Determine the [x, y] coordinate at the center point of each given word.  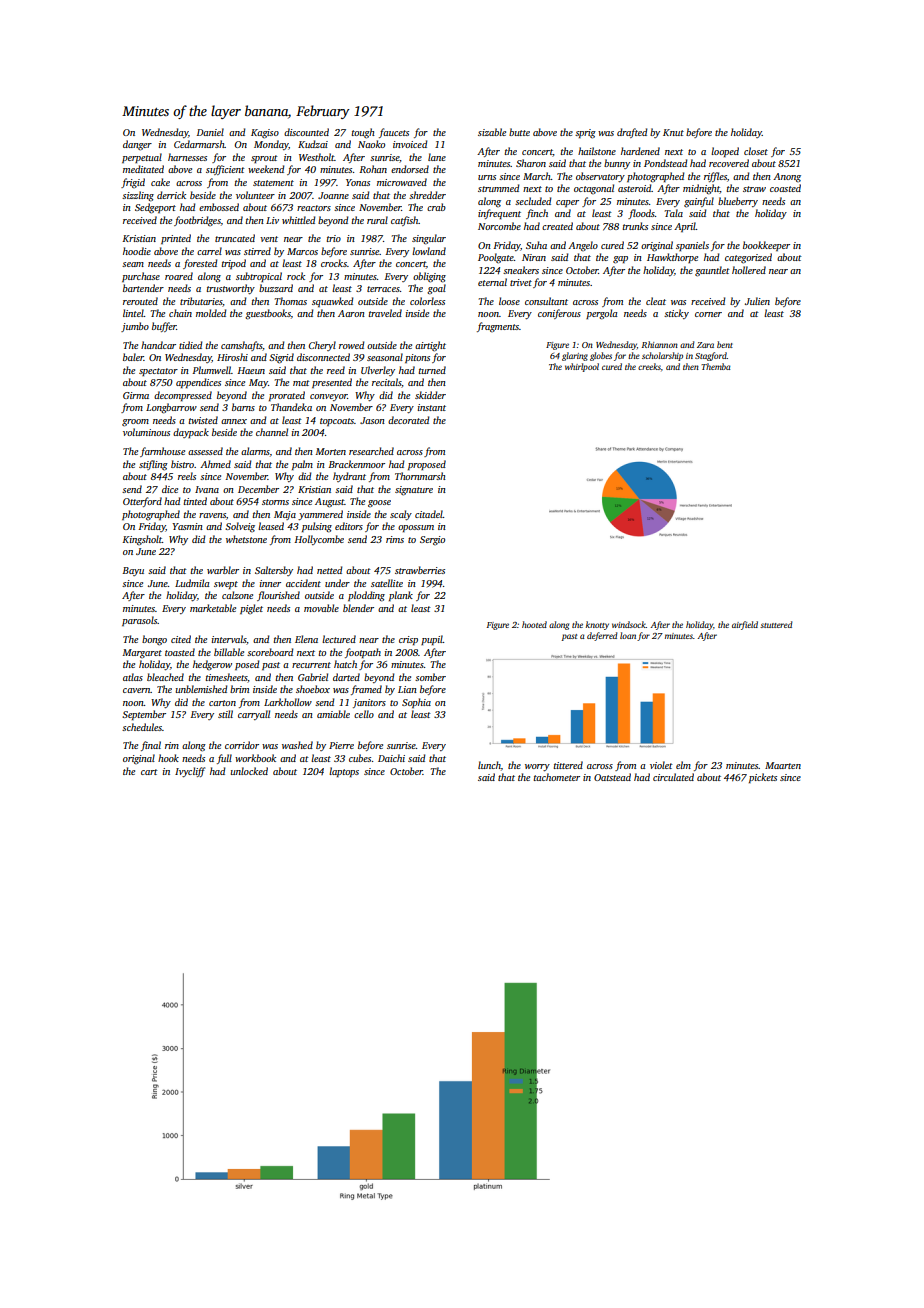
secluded [533, 201]
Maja [285, 515]
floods [641, 214]
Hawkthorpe [672, 258]
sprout [264, 159]
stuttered [776, 624]
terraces [383, 289]
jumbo [135, 327]
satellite [387, 583]
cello [364, 714]
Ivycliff [190, 772]
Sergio [432, 540]
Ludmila [192, 583]
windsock [629, 624]
